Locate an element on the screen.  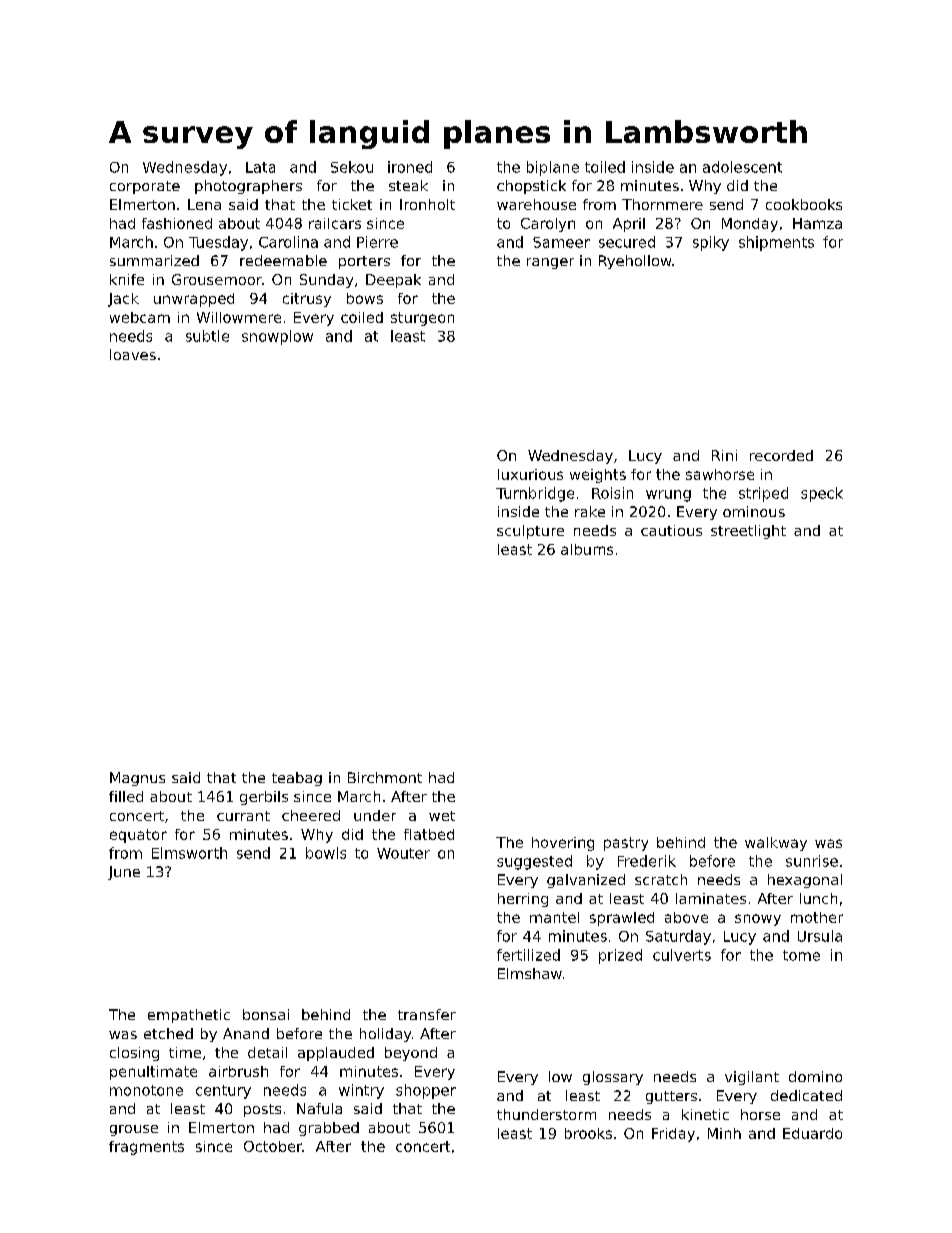
shipments is located at coordinates (776, 243).
